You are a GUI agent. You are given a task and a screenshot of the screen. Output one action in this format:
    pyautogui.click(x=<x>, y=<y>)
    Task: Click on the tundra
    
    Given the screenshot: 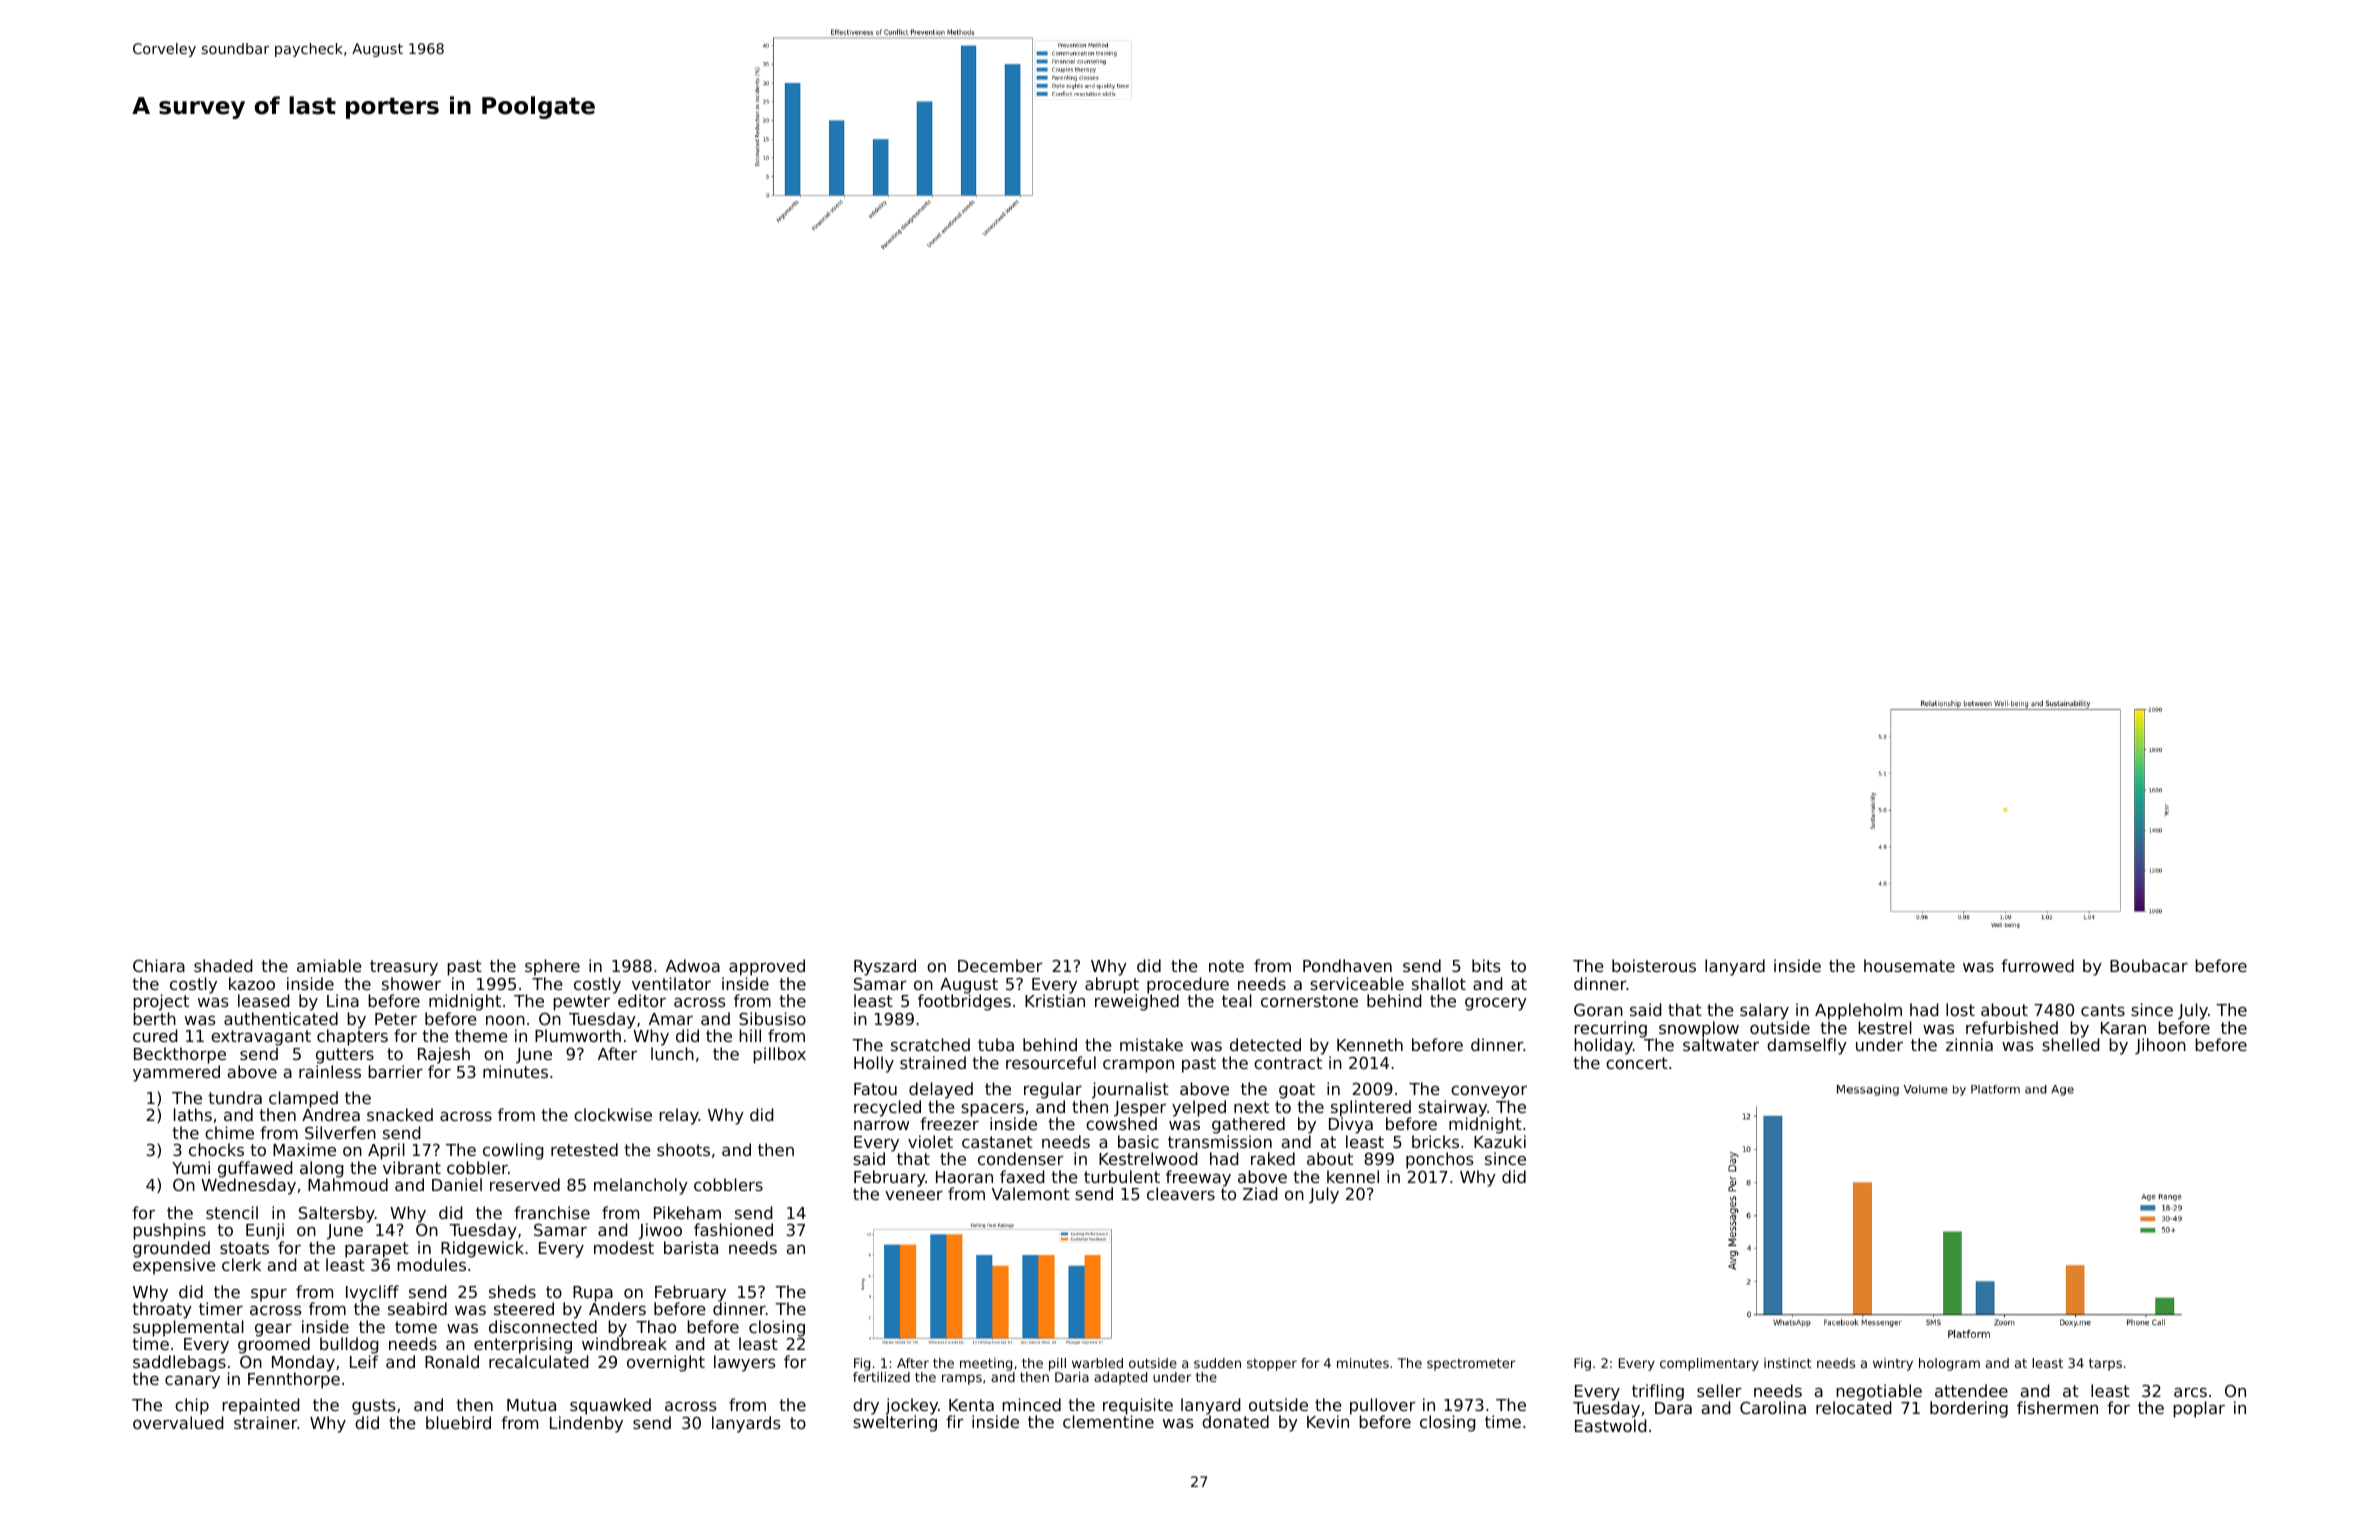 What is the action you would take?
    pyautogui.click(x=235, y=1097)
